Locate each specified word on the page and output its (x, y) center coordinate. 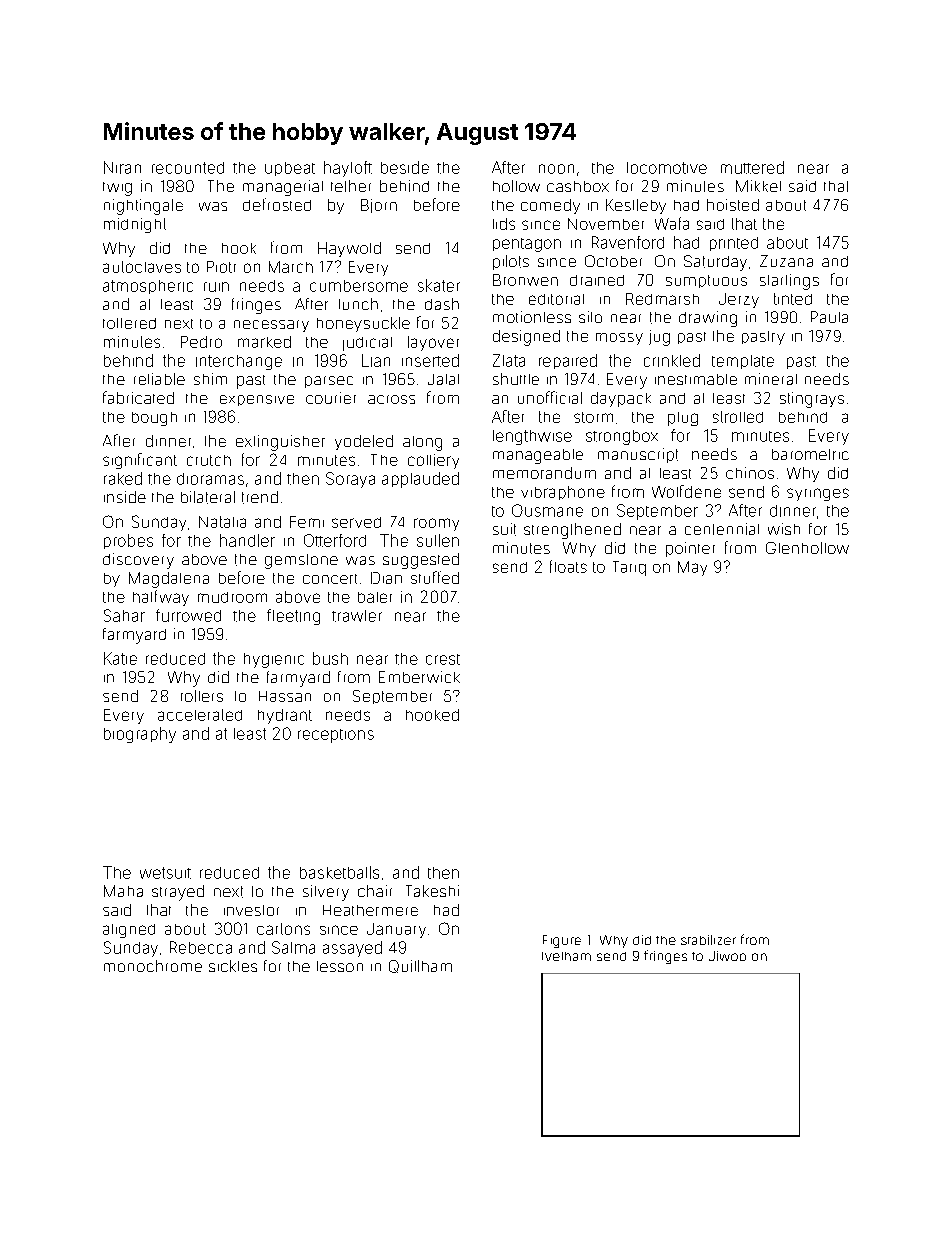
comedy (550, 206)
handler (247, 540)
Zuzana (786, 261)
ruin (216, 287)
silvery (326, 893)
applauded (420, 480)
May (692, 568)
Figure (562, 941)
